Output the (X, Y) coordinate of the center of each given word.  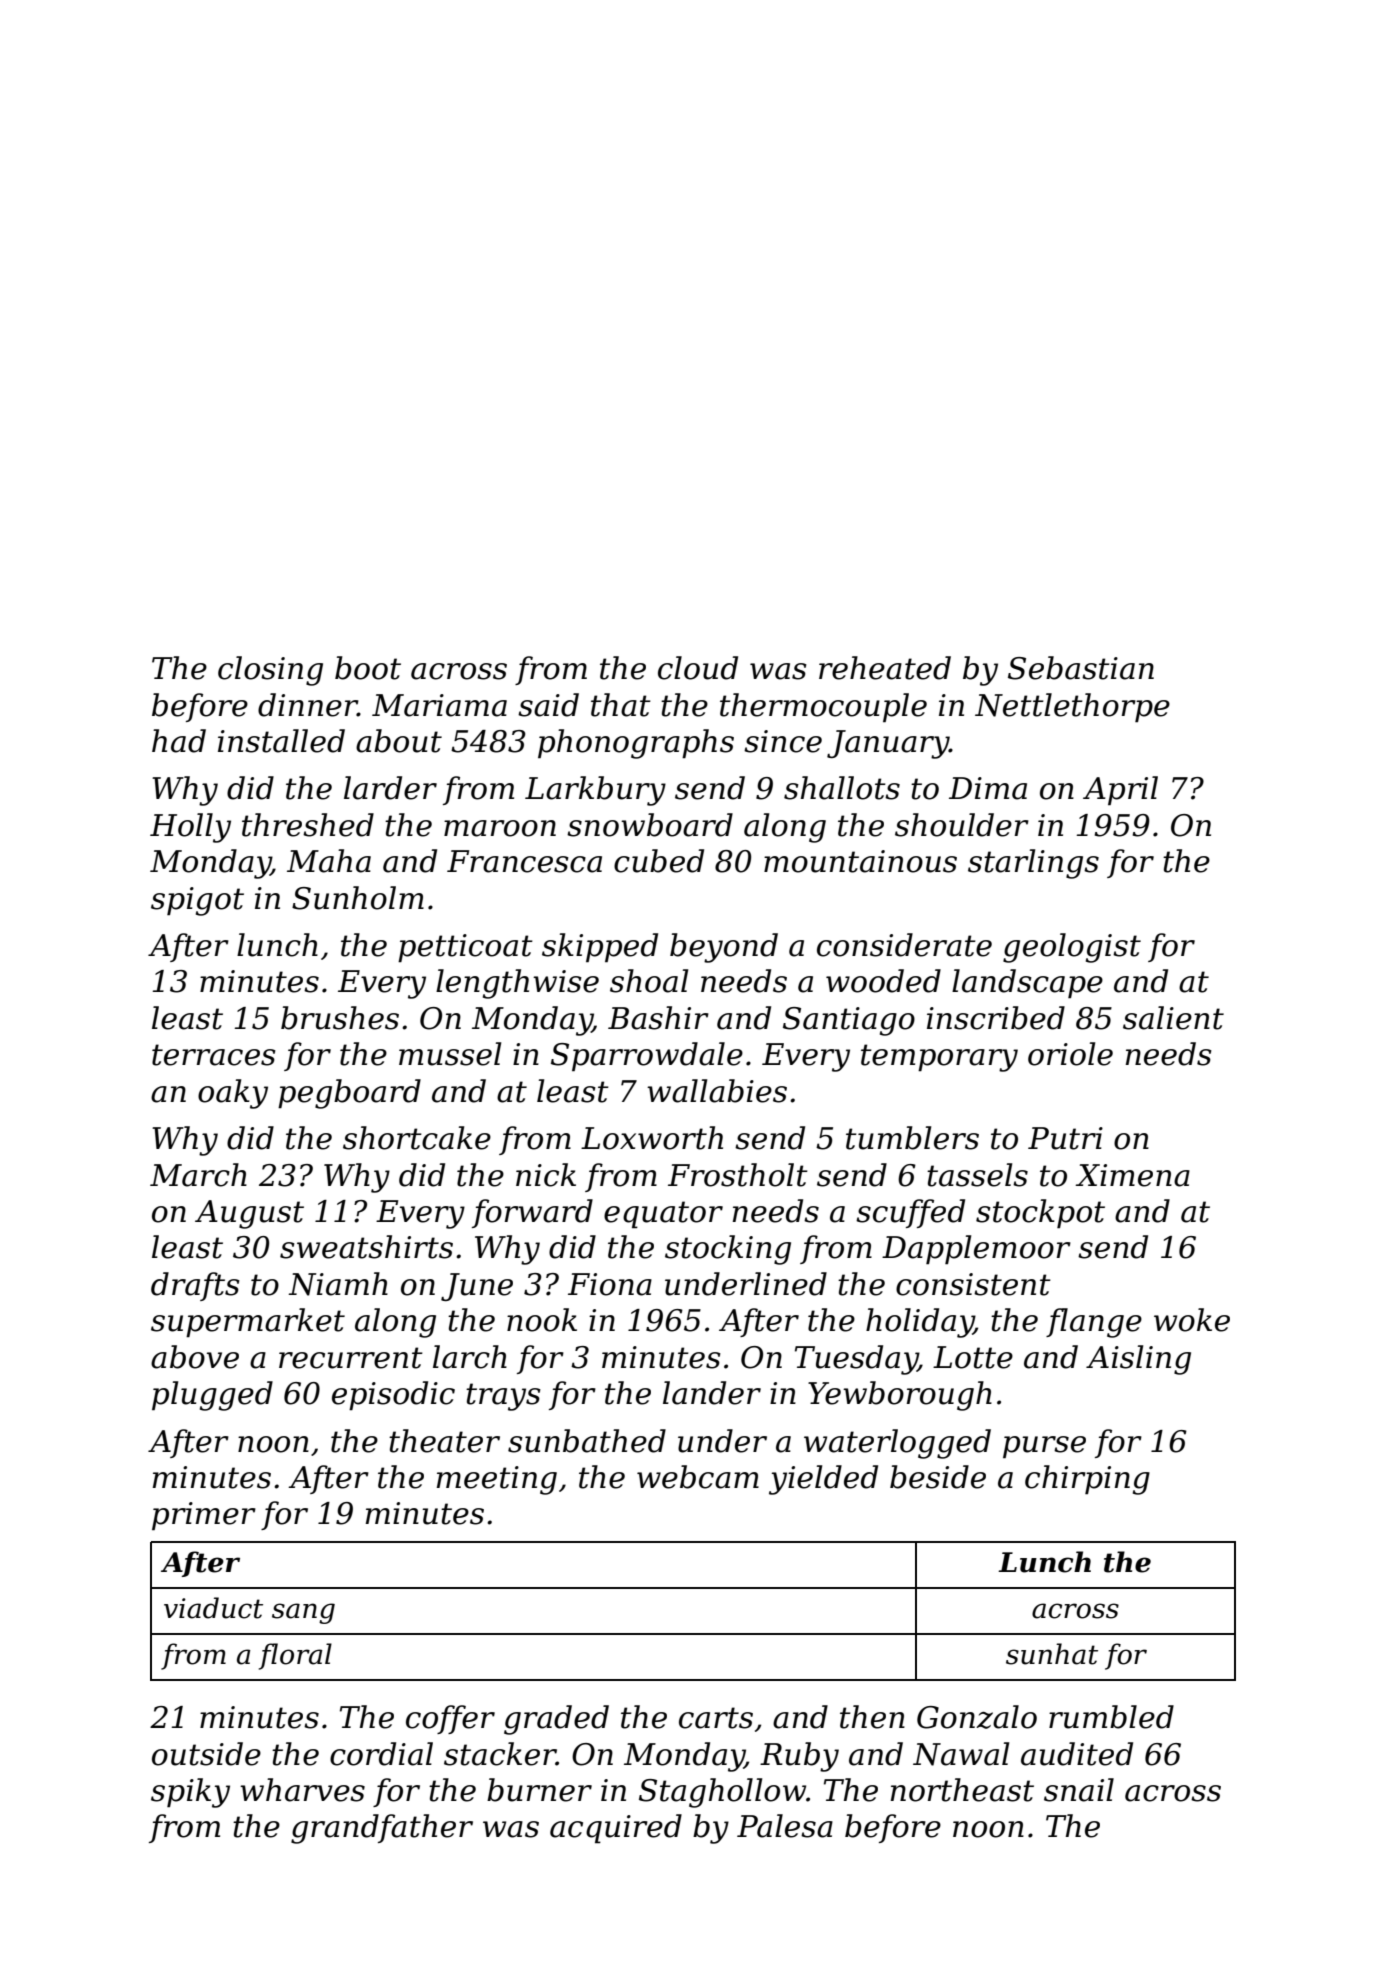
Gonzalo (977, 1717)
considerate (904, 945)
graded (556, 1720)
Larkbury (595, 791)
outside (206, 1754)
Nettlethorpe (1072, 708)
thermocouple (823, 707)
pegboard (349, 1094)
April (1120, 790)
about (399, 741)
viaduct (213, 1608)
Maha (329, 861)
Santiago (849, 1021)
